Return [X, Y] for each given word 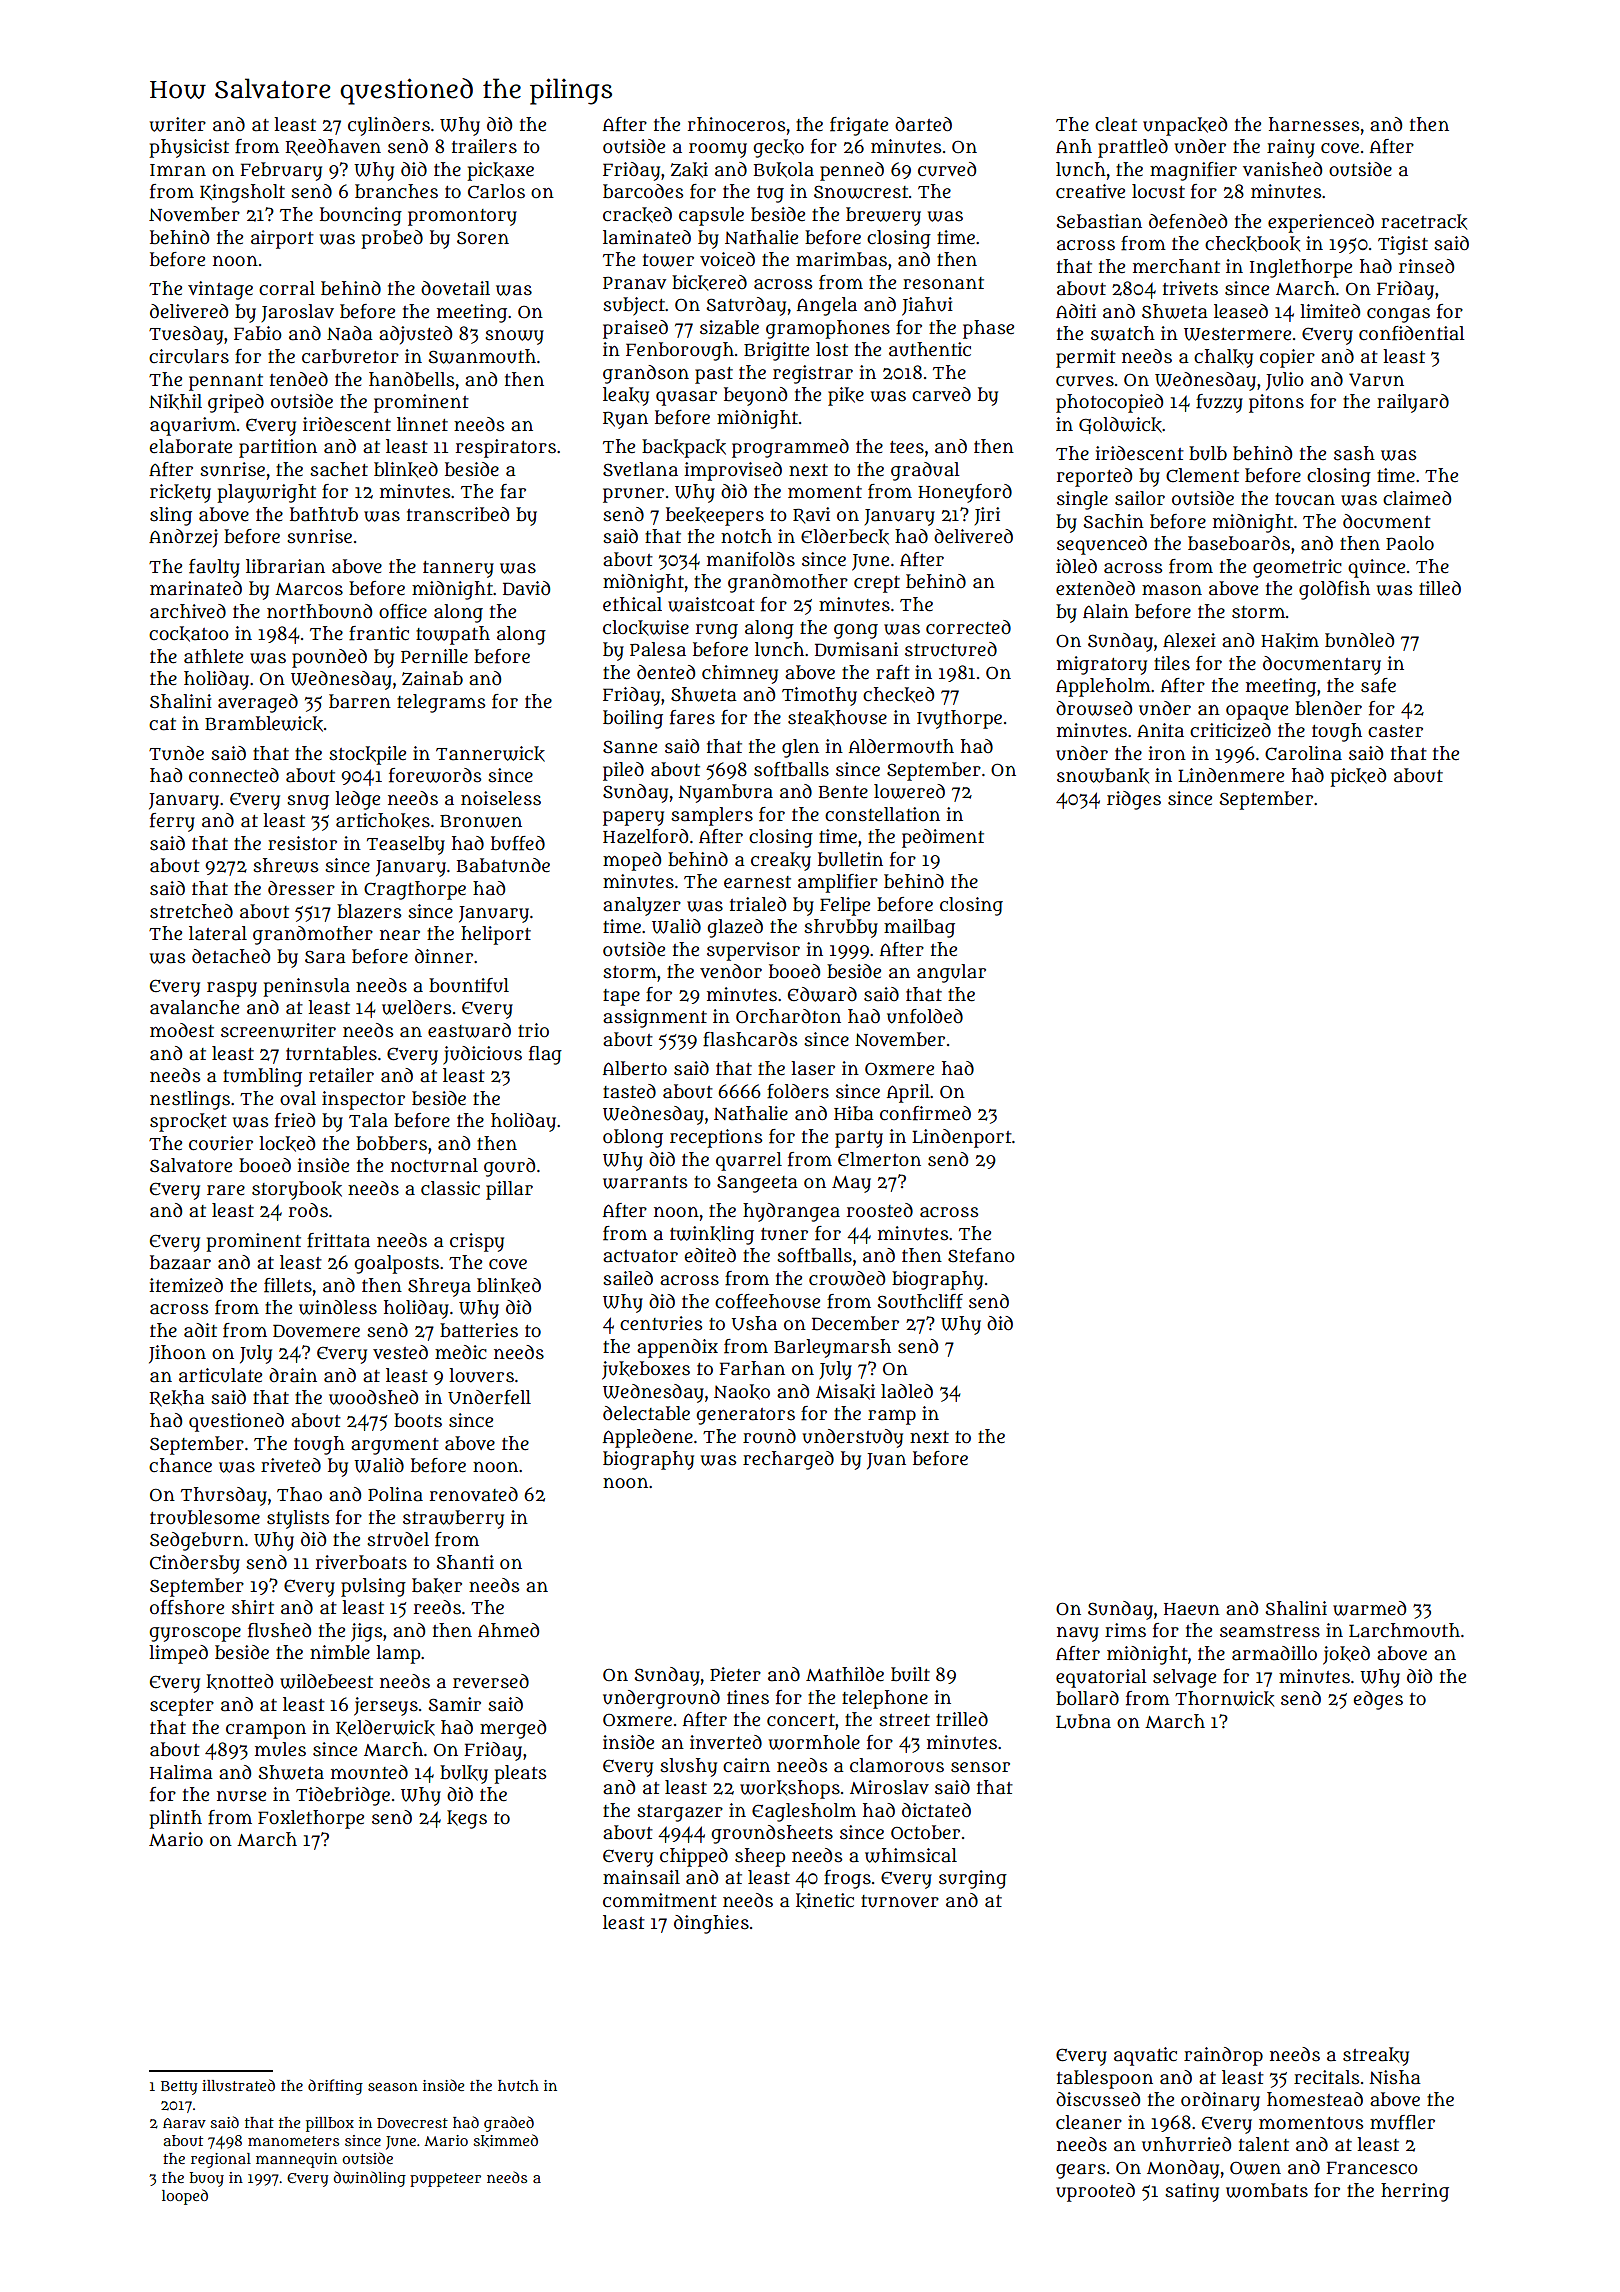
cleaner [1089, 2122]
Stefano [981, 1255]
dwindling [369, 2179]
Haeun [1192, 1609]
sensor [980, 1767]
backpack [684, 448]
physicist [189, 148]
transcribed [458, 514]
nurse [241, 1796]
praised [635, 329]
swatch [1123, 333]
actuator [640, 1256]
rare [226, 1190]
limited [1330, 311]
